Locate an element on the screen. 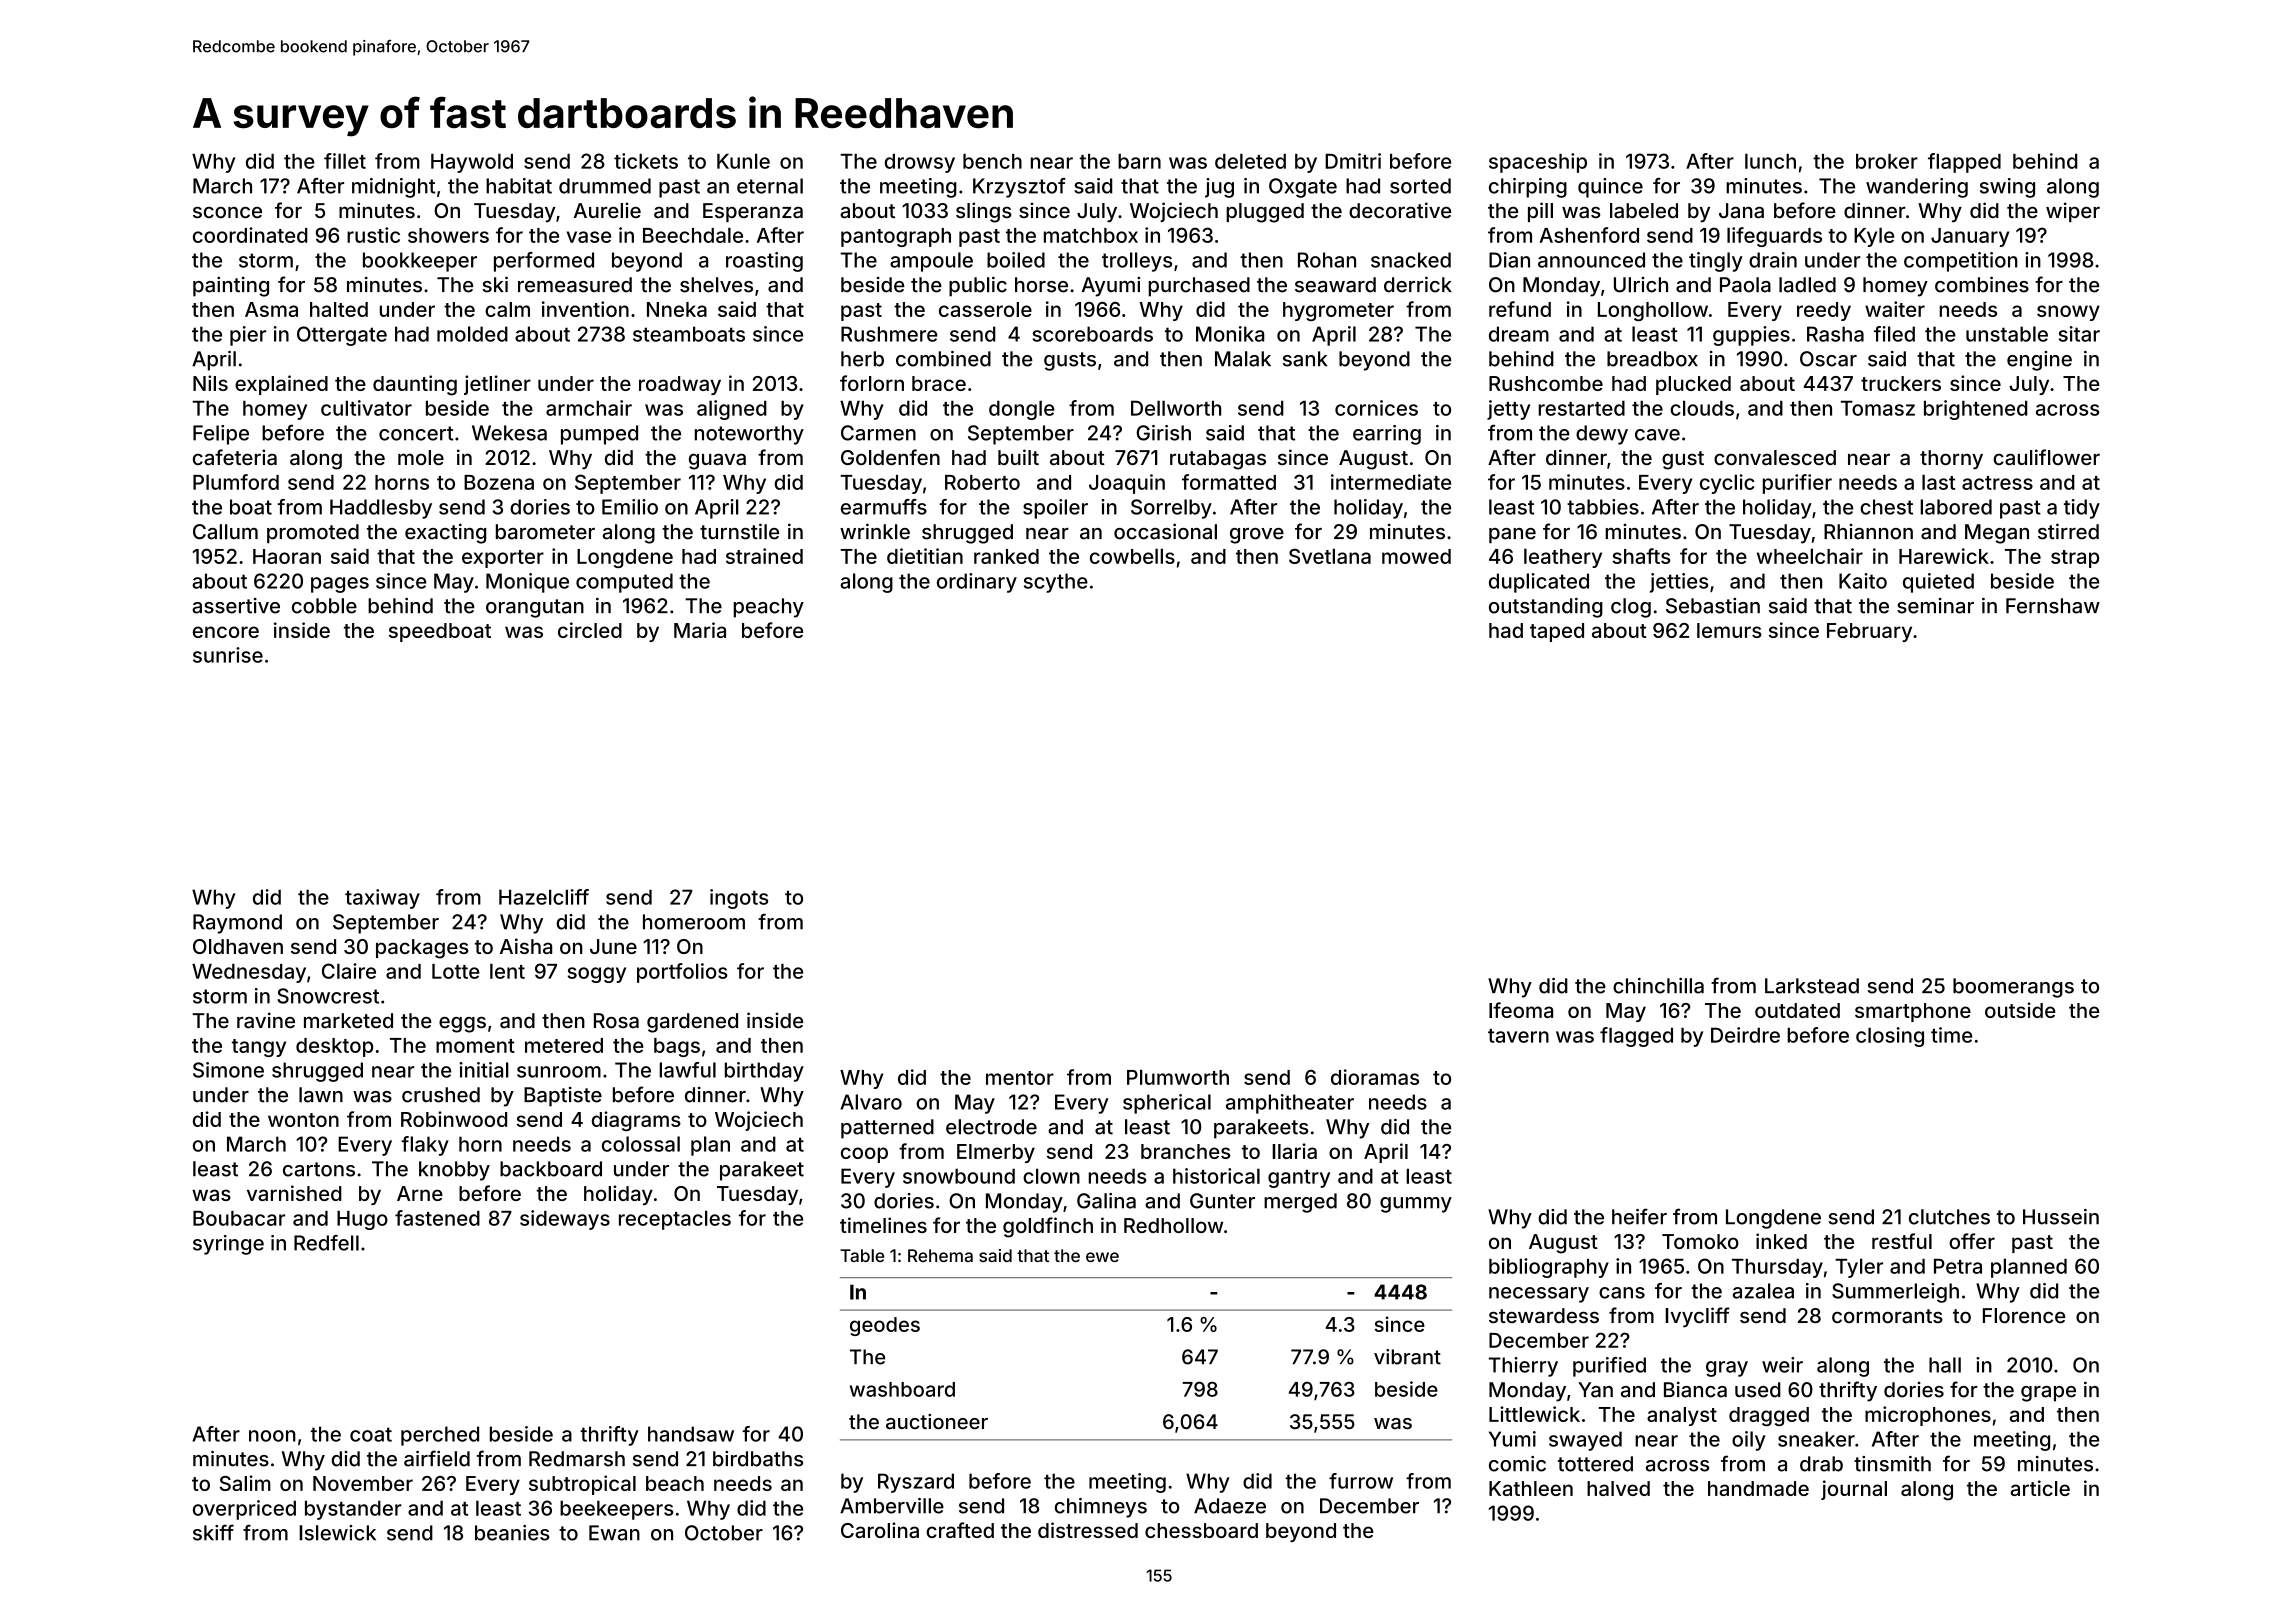 The width and height of the screenshot is (2292, 1620). boomerangs is located at coordinates (2013, 988).
